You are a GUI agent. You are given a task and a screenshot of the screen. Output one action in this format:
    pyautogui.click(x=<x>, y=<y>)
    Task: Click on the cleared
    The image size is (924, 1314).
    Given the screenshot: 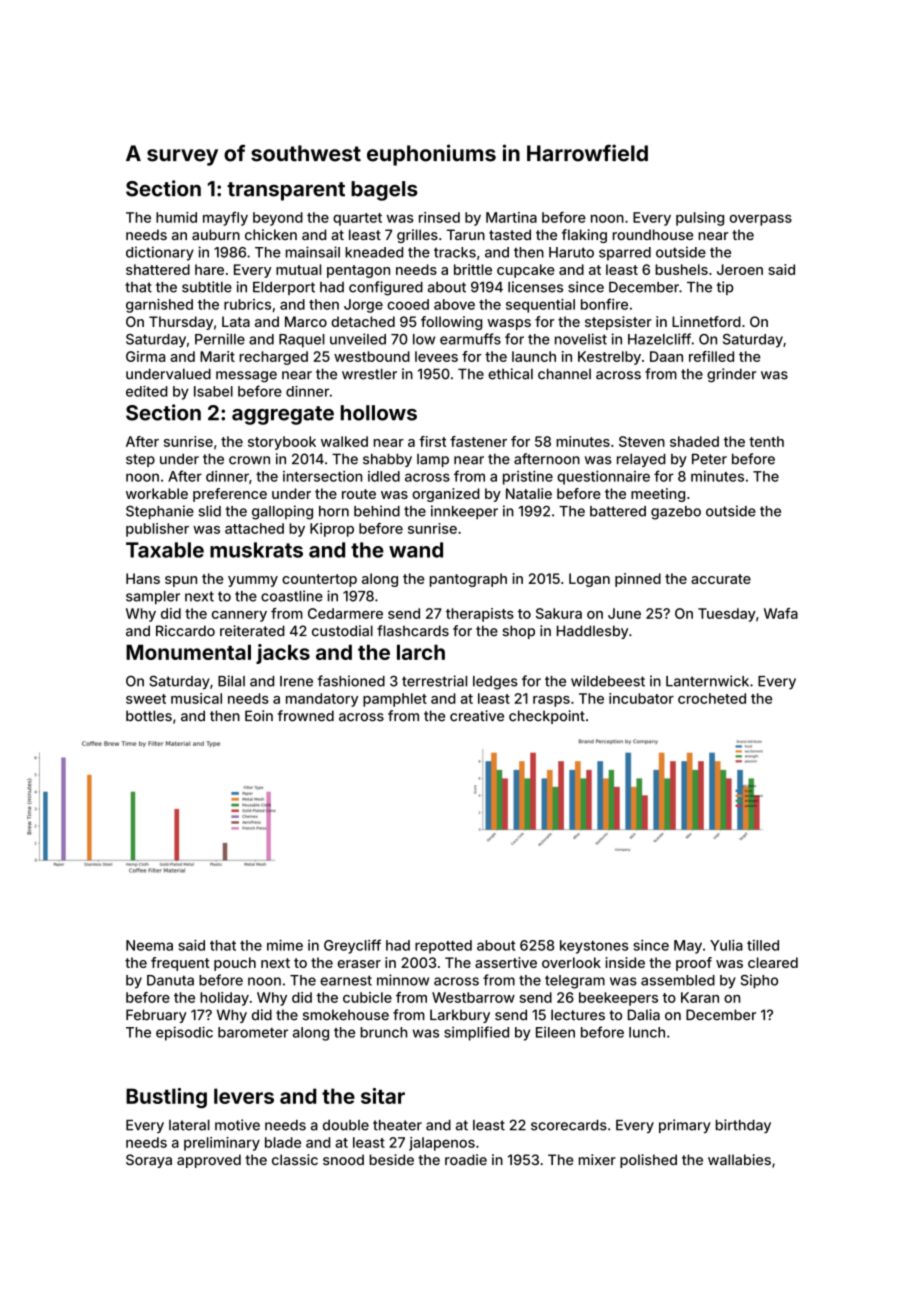 What is the action you would take?
    pyautogui.click(x=773, y=962)
